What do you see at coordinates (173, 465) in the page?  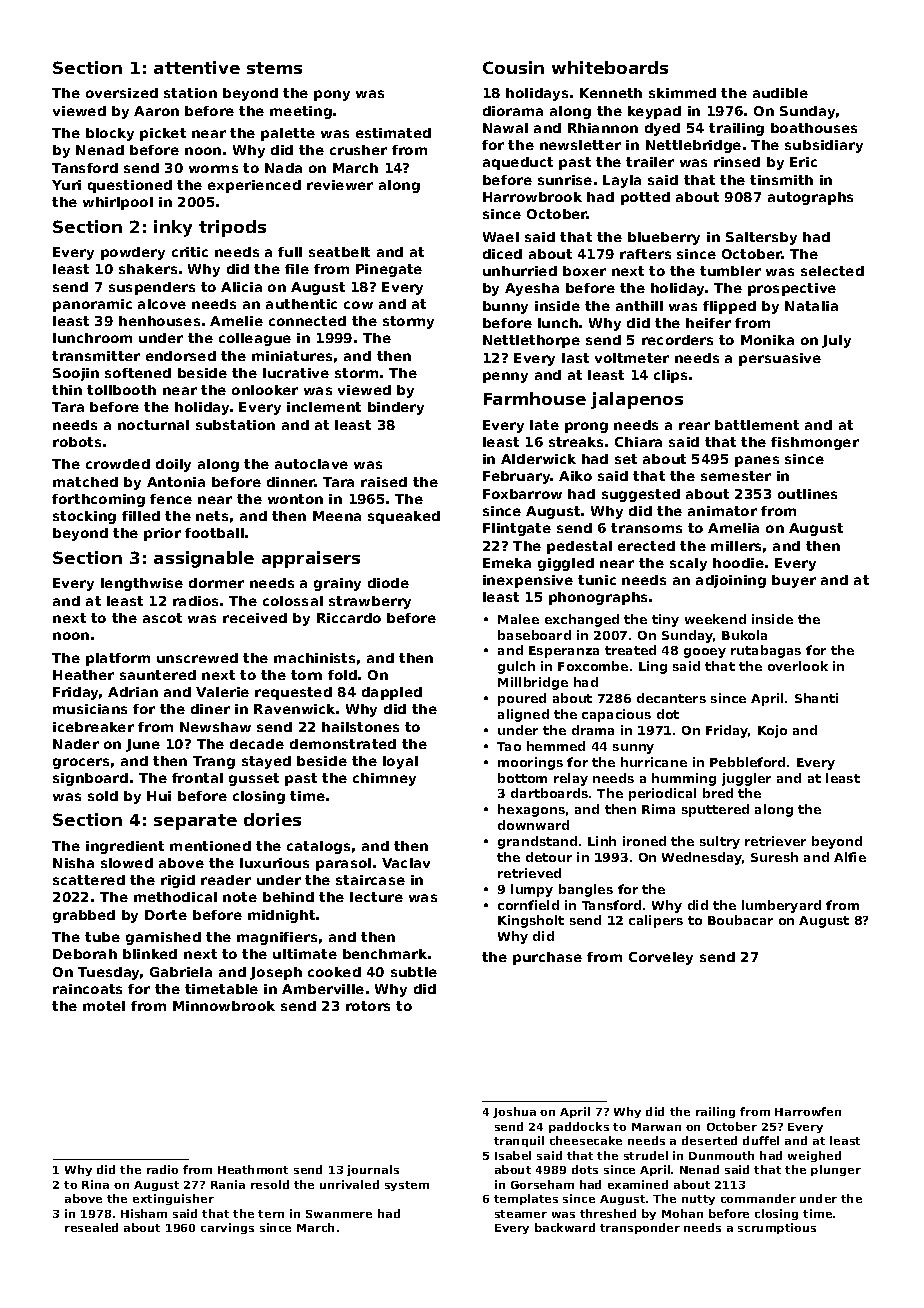 I see `doily` at bounding box center [173, 465].
